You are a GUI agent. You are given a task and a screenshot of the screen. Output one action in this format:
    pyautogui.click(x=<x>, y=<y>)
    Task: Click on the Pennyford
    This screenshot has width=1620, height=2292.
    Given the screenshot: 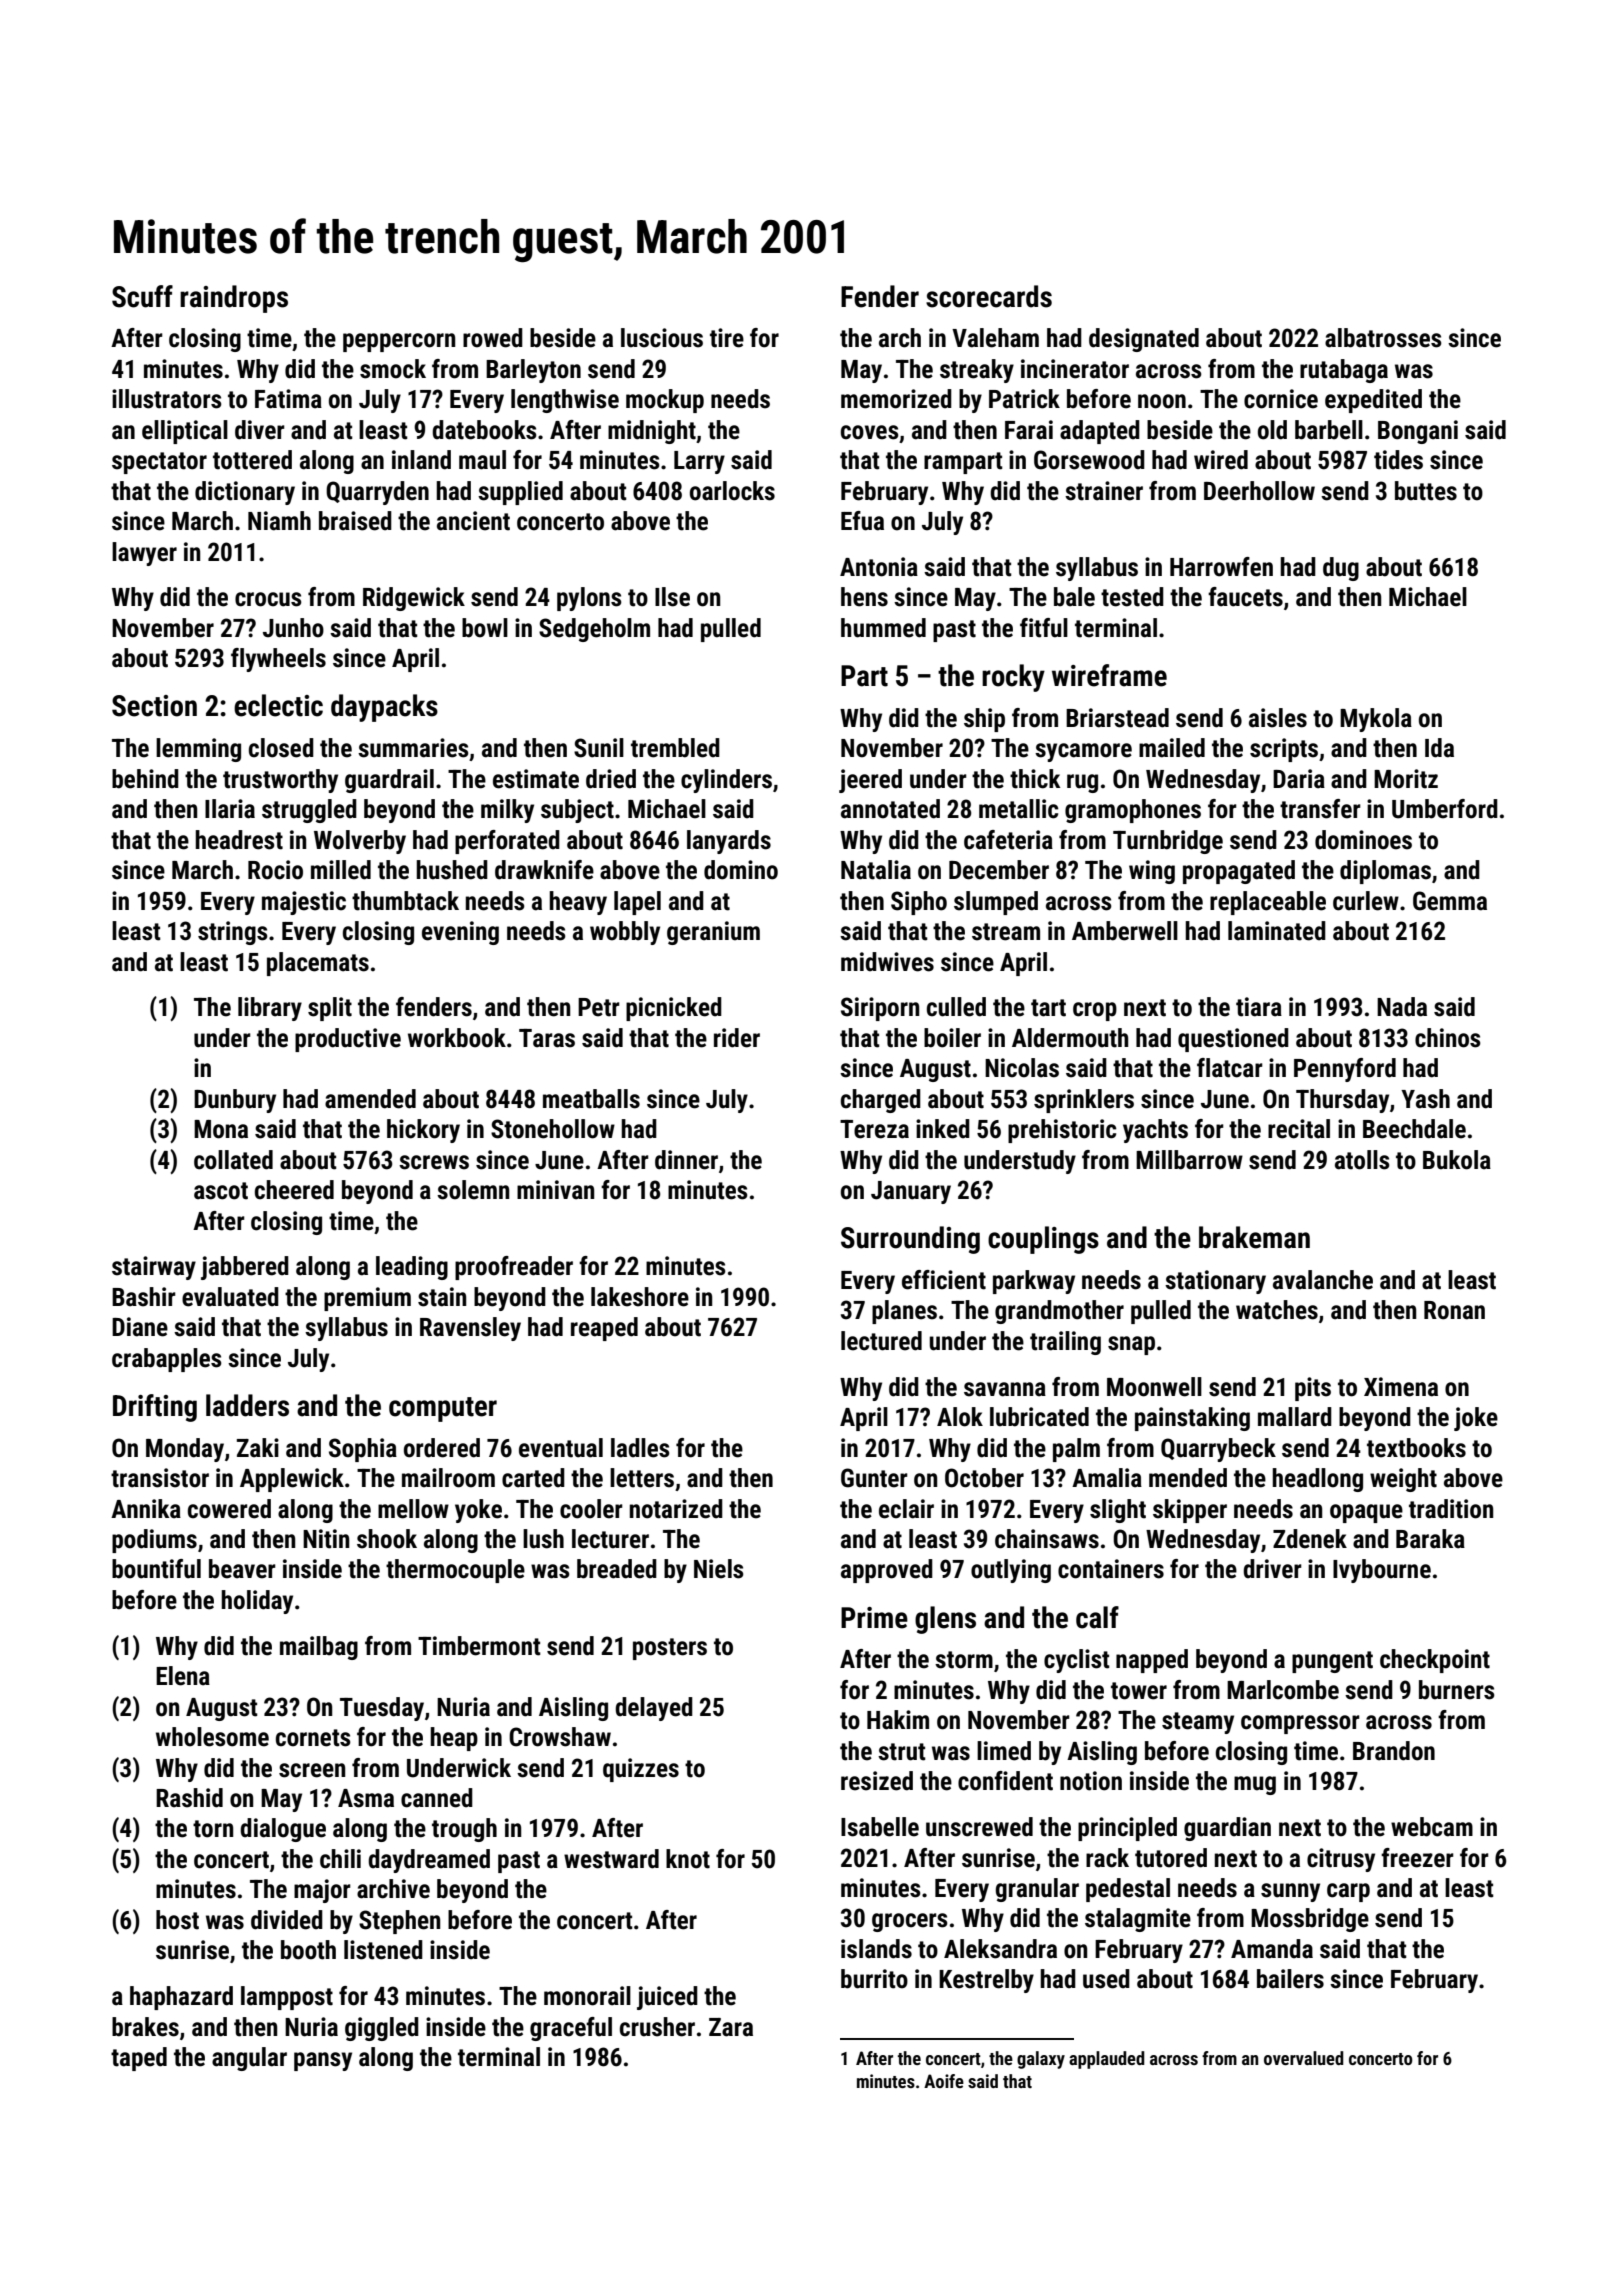 What is the action you would take?
    pyautogui.click(x=1345, y=1070)
